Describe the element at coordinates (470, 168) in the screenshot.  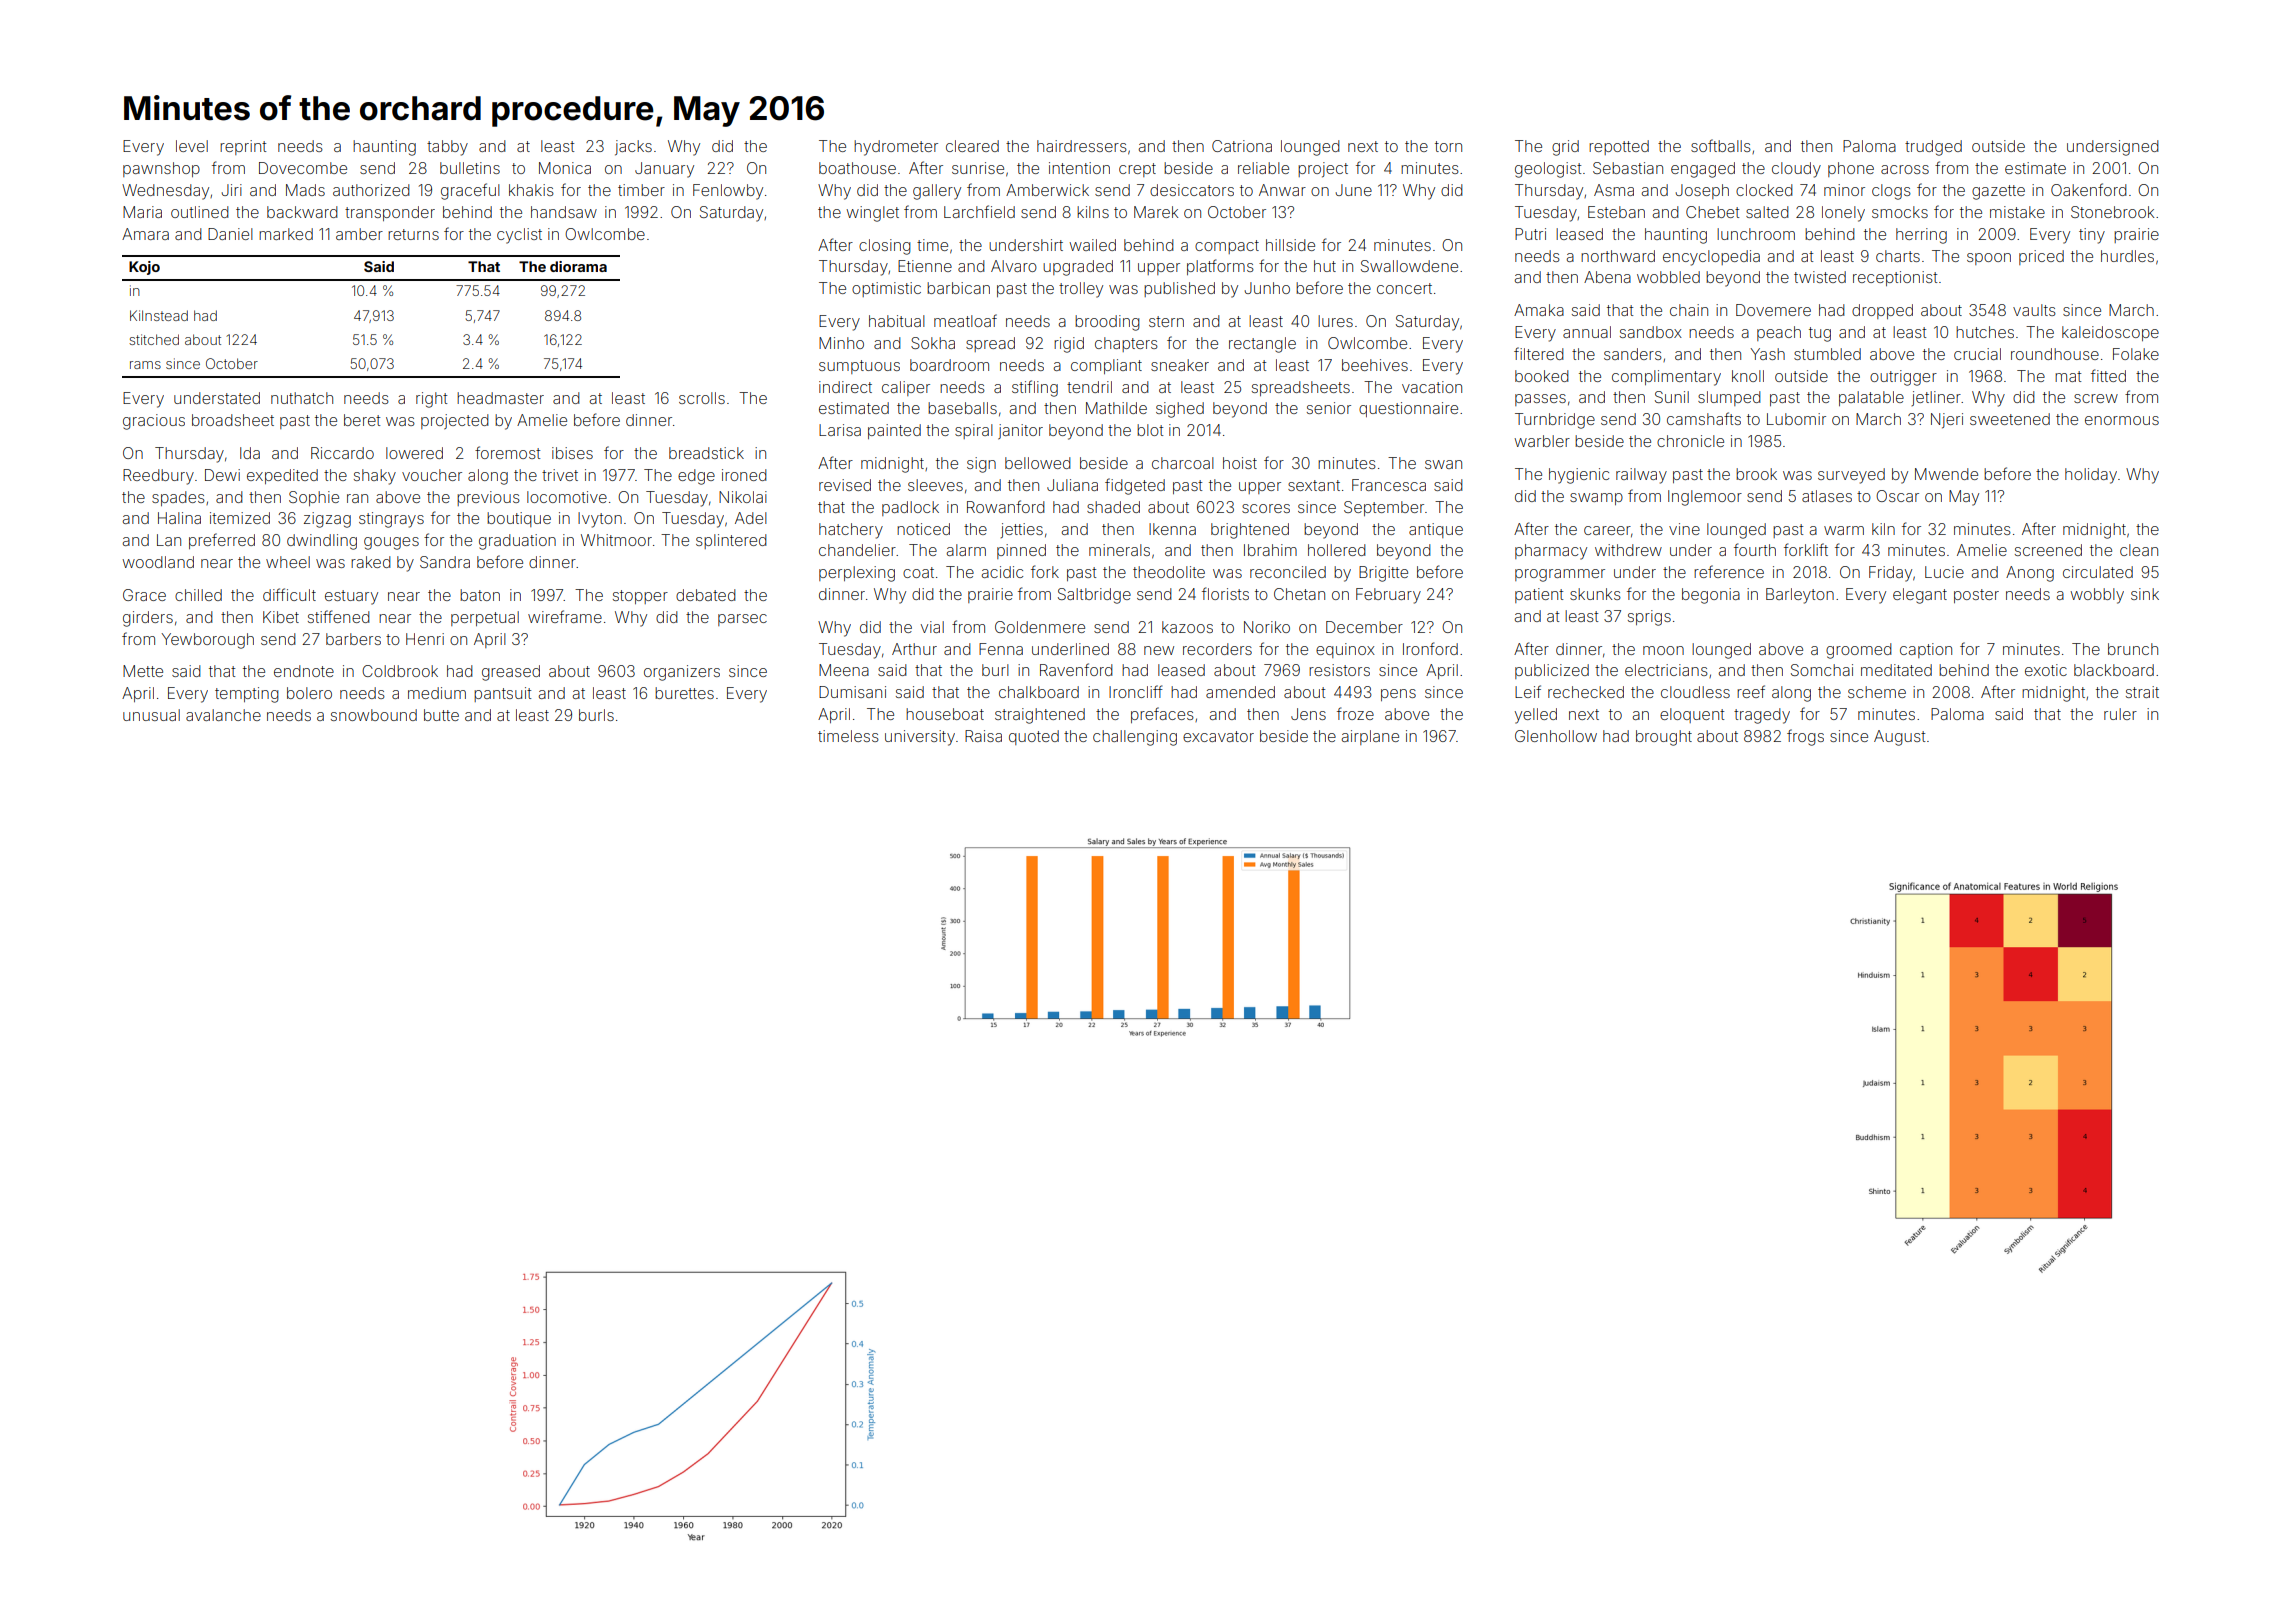
I see `bulletins` at that location.
